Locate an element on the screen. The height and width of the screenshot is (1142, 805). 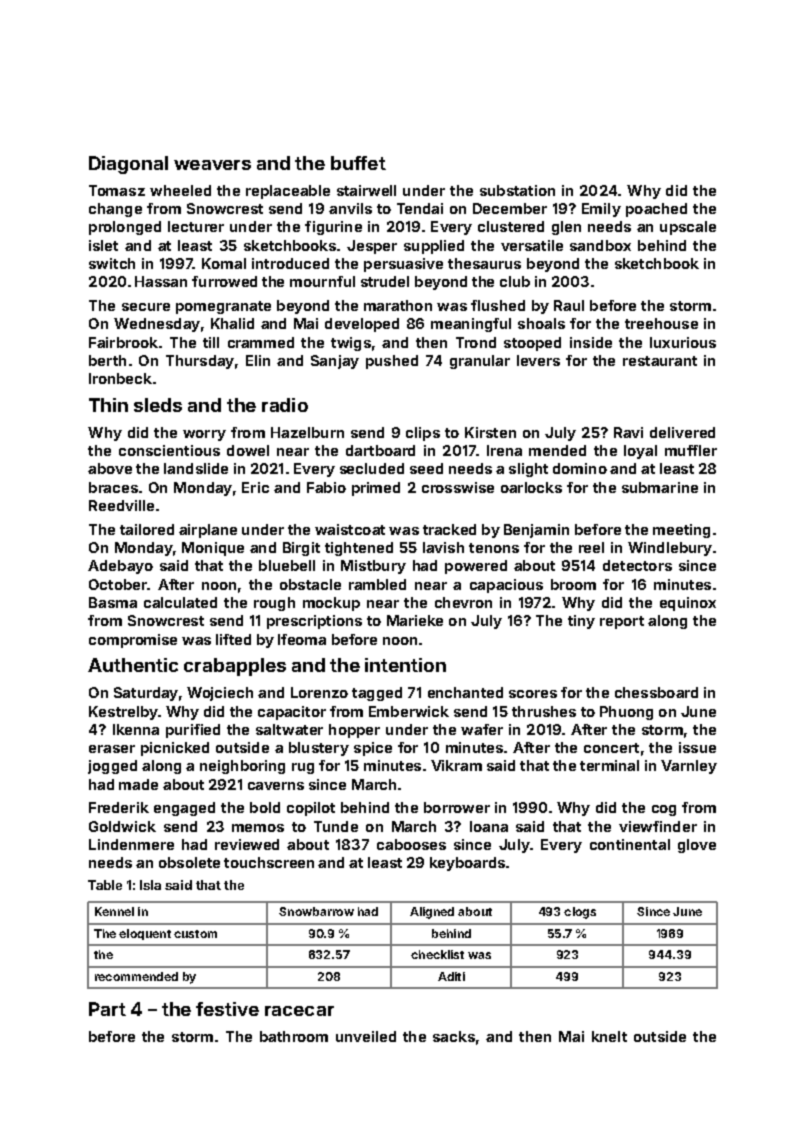
Trond is located at coordinates (476, 342).
